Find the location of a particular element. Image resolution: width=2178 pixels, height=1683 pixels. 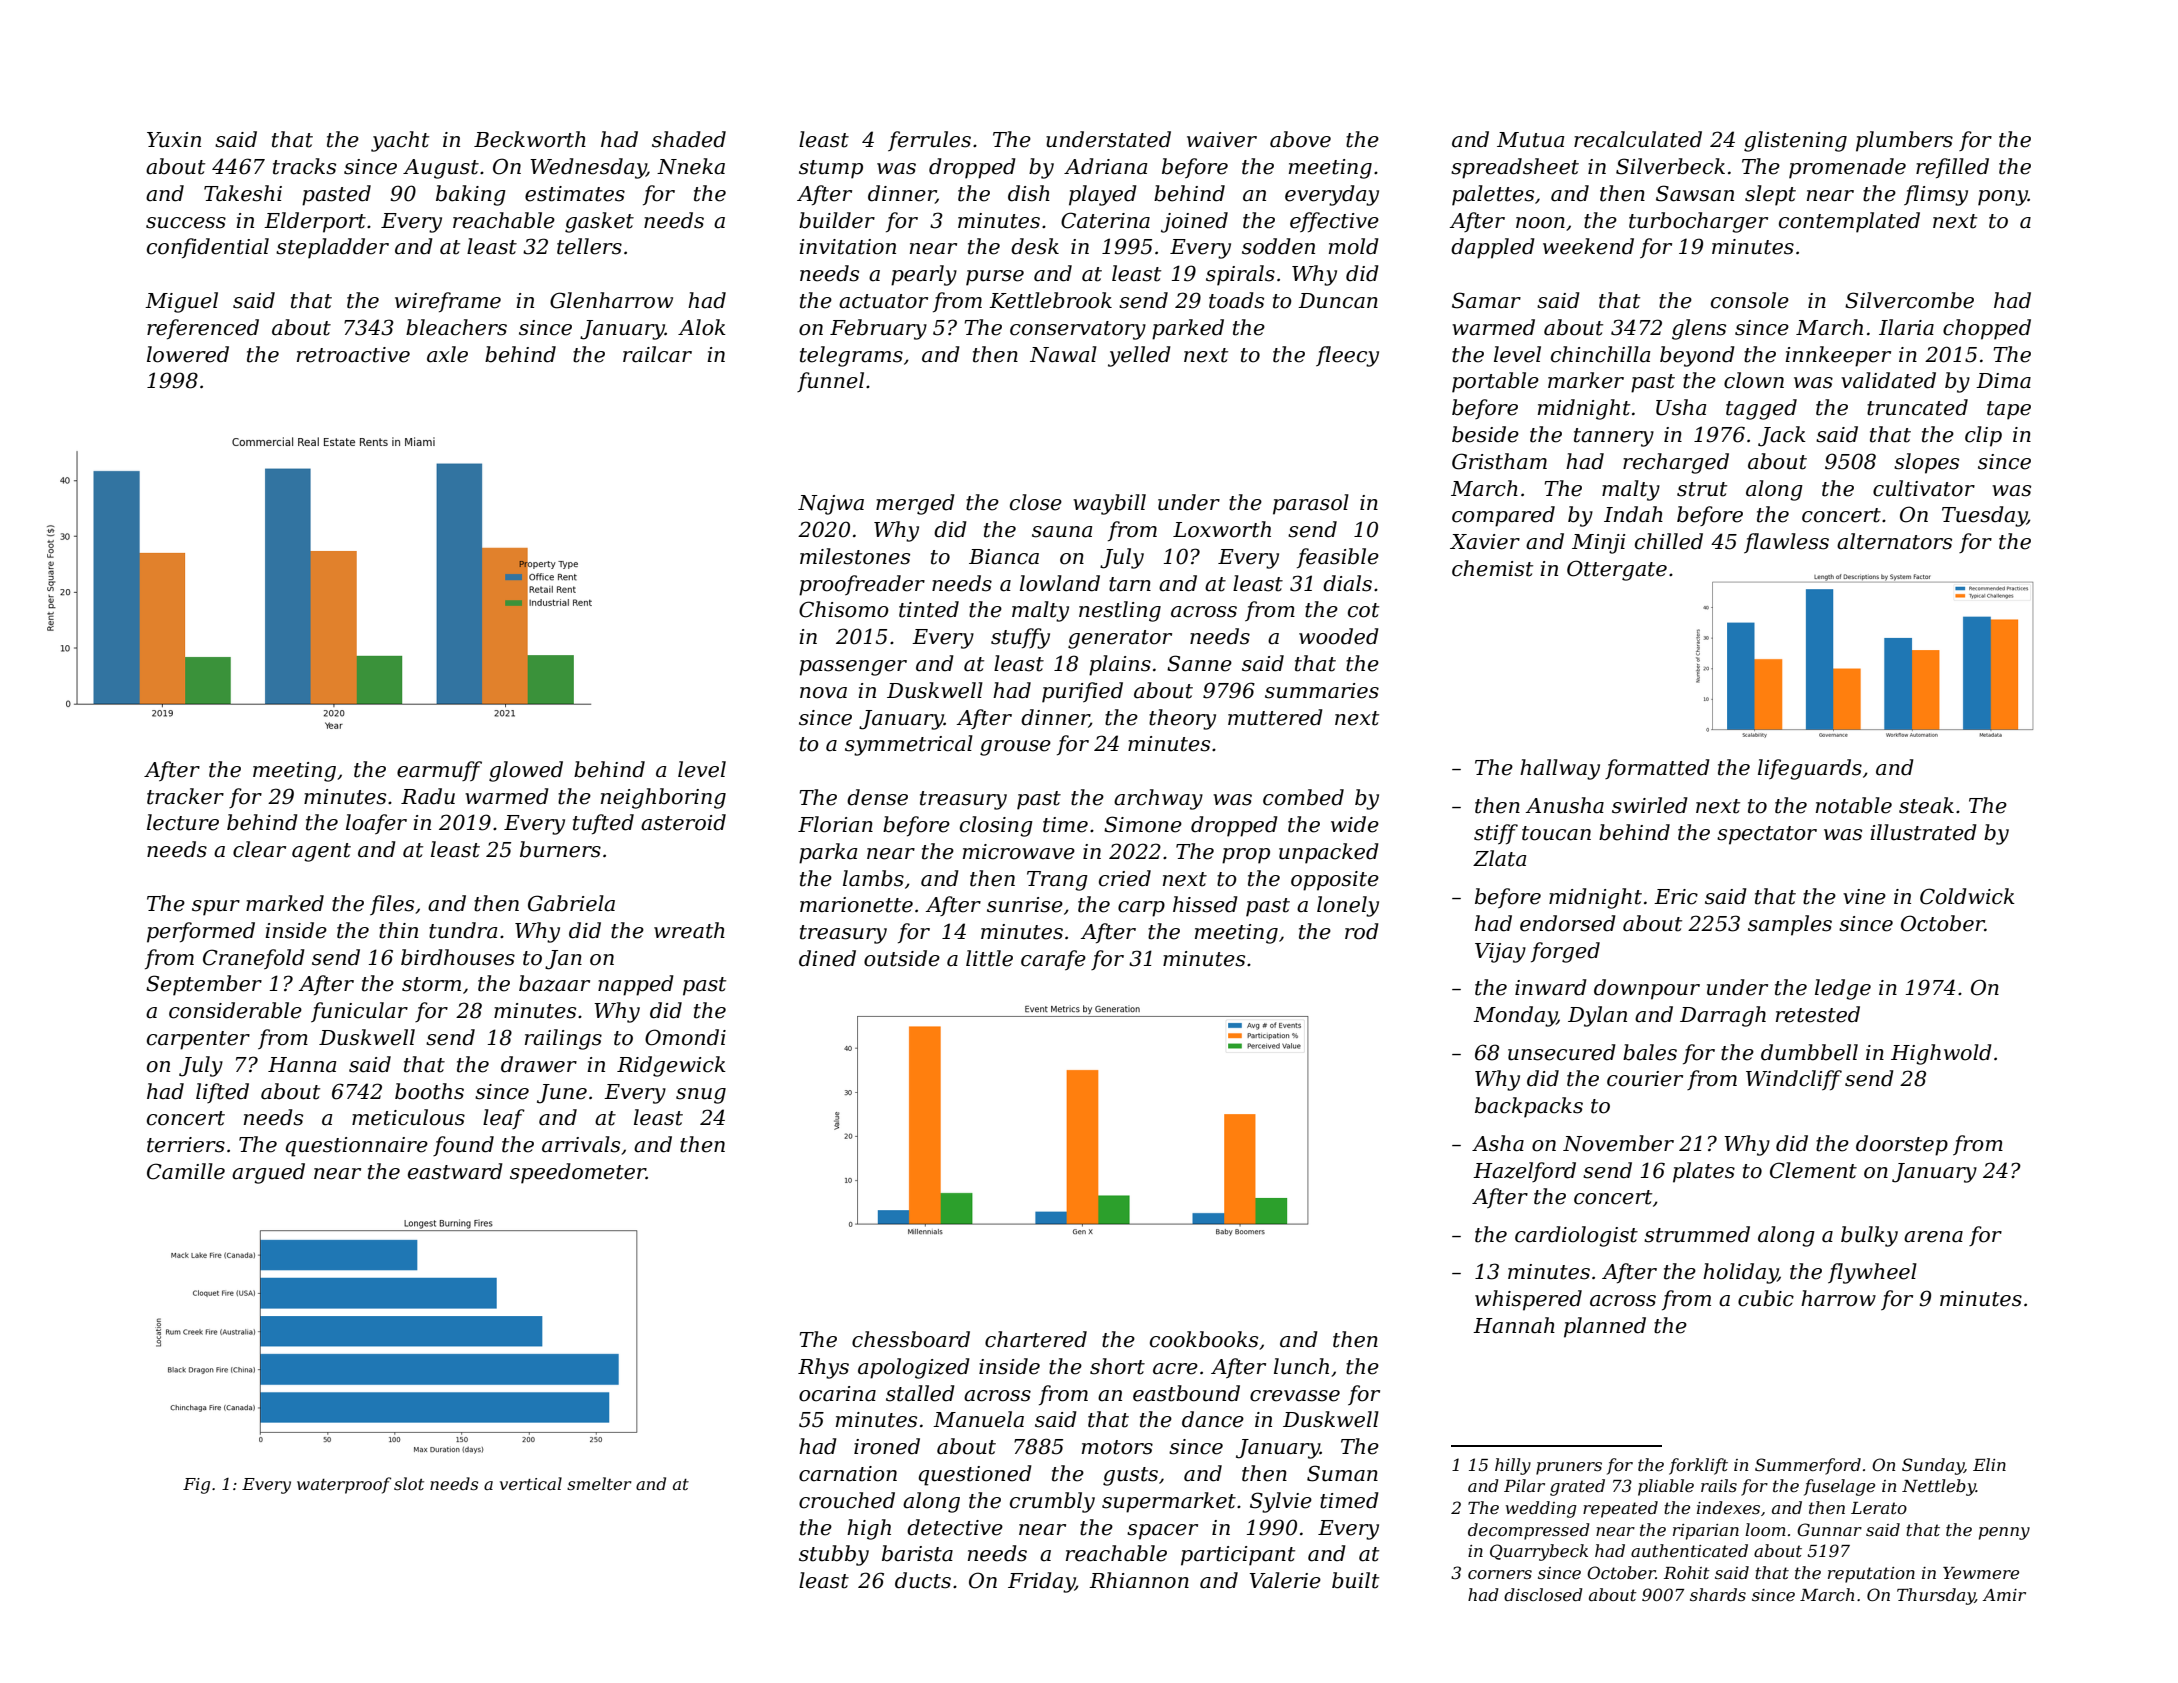

Ilaria is located at coordinates (1906, 327).
